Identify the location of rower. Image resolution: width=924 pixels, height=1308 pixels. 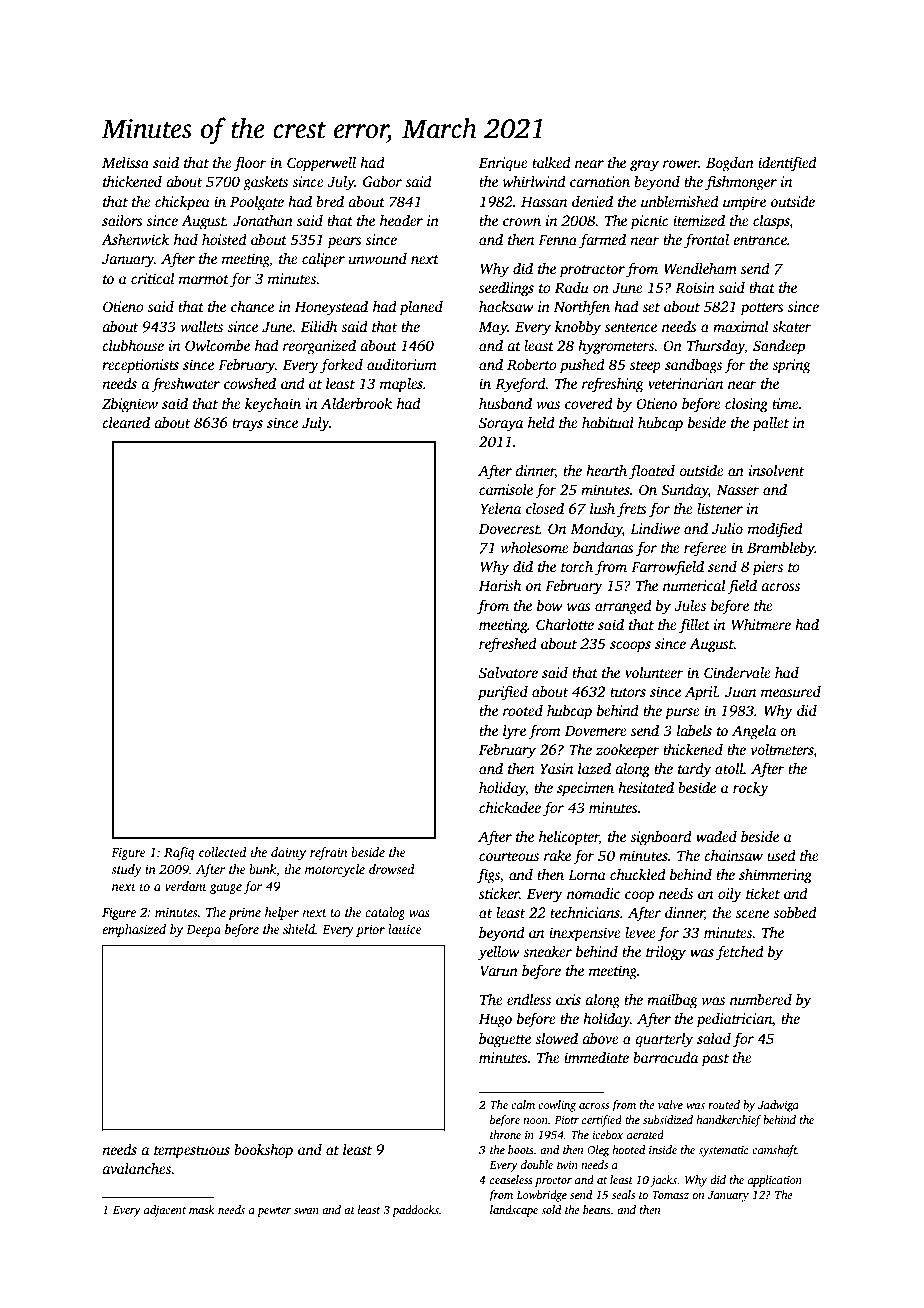
(681, 164).
